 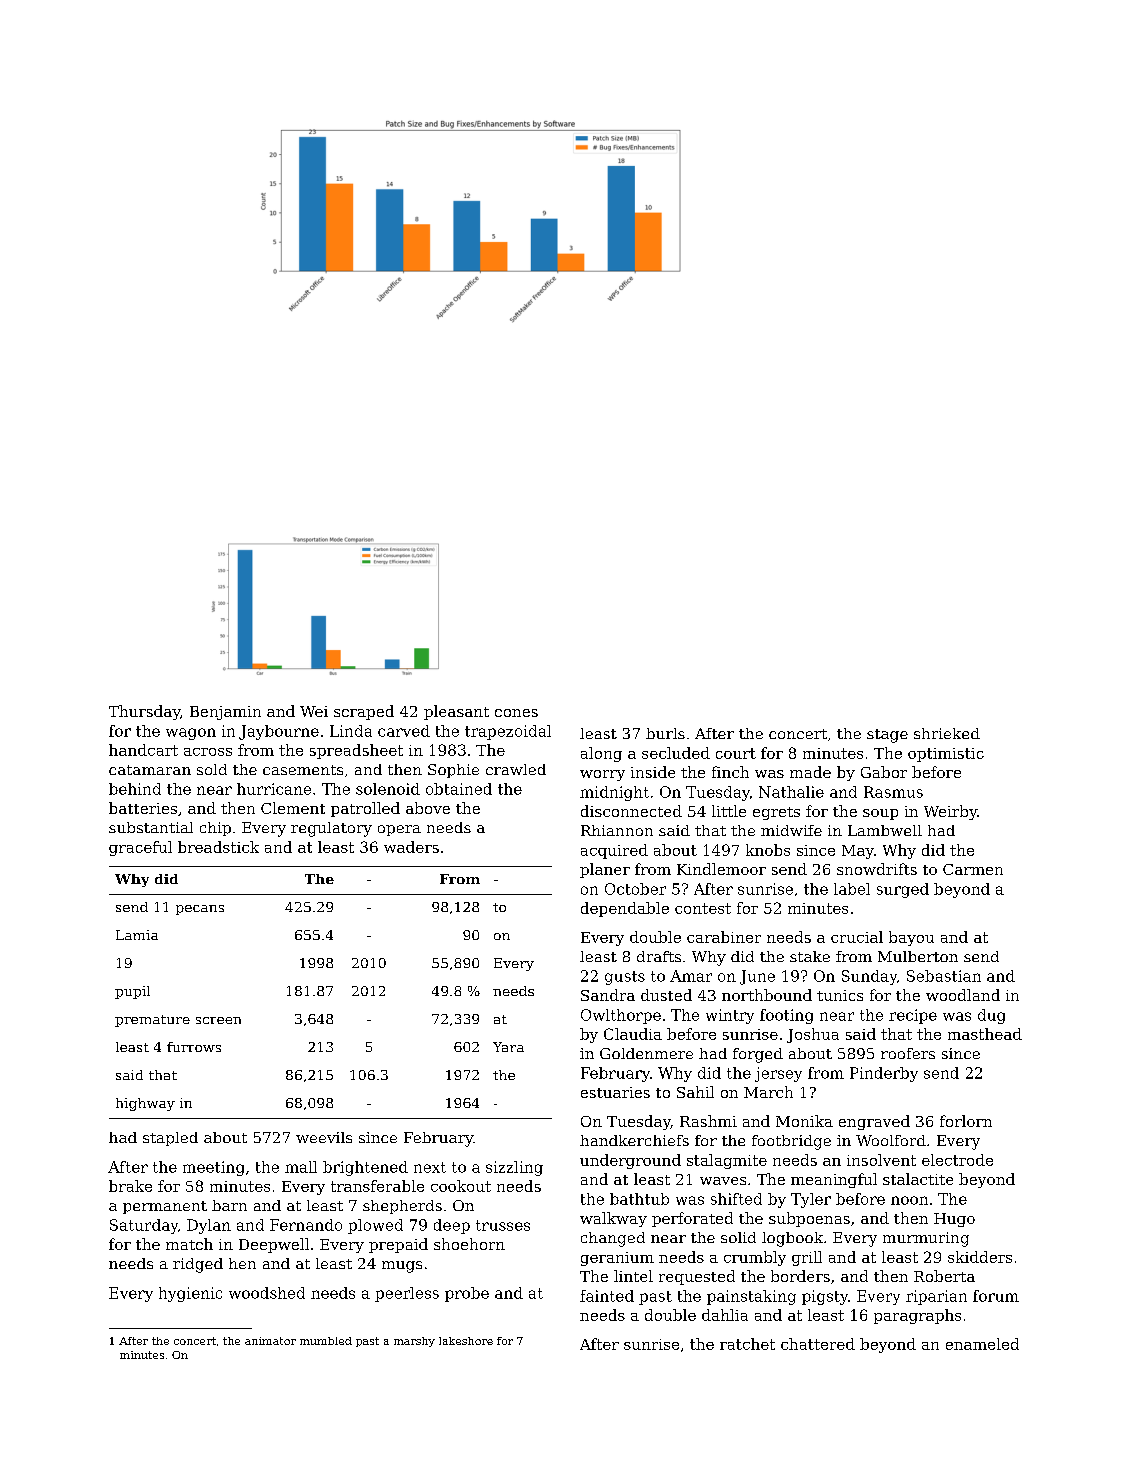 I want to click on permanent, so click(x=165, y=1207).
